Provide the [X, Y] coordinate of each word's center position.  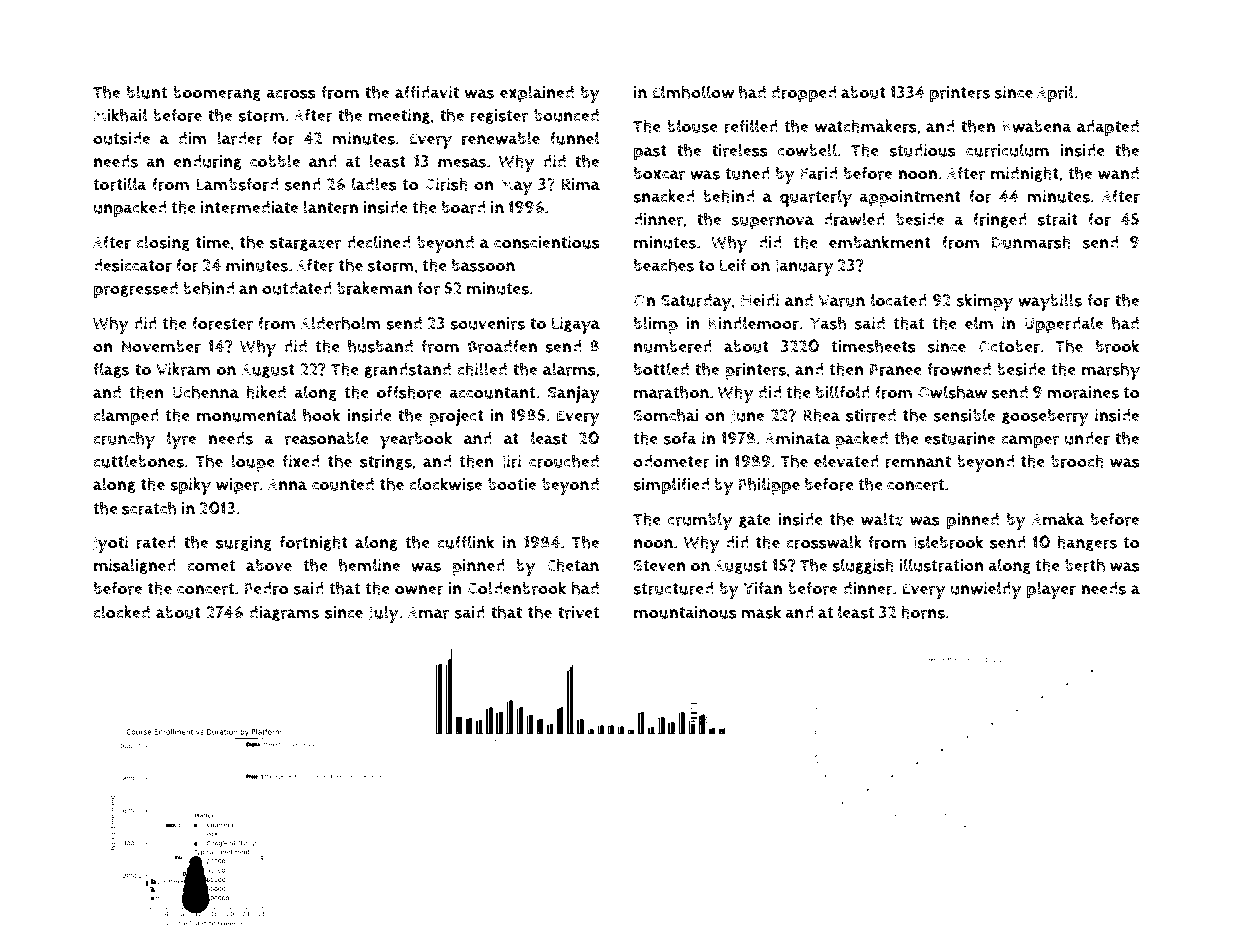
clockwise [445, 484]
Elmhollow [693, 92]
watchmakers [866, 126]
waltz [882, 519]
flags [111, 370]
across [291, 94]
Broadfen [502, 346]
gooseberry [1045, 417]
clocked [121, 612]
